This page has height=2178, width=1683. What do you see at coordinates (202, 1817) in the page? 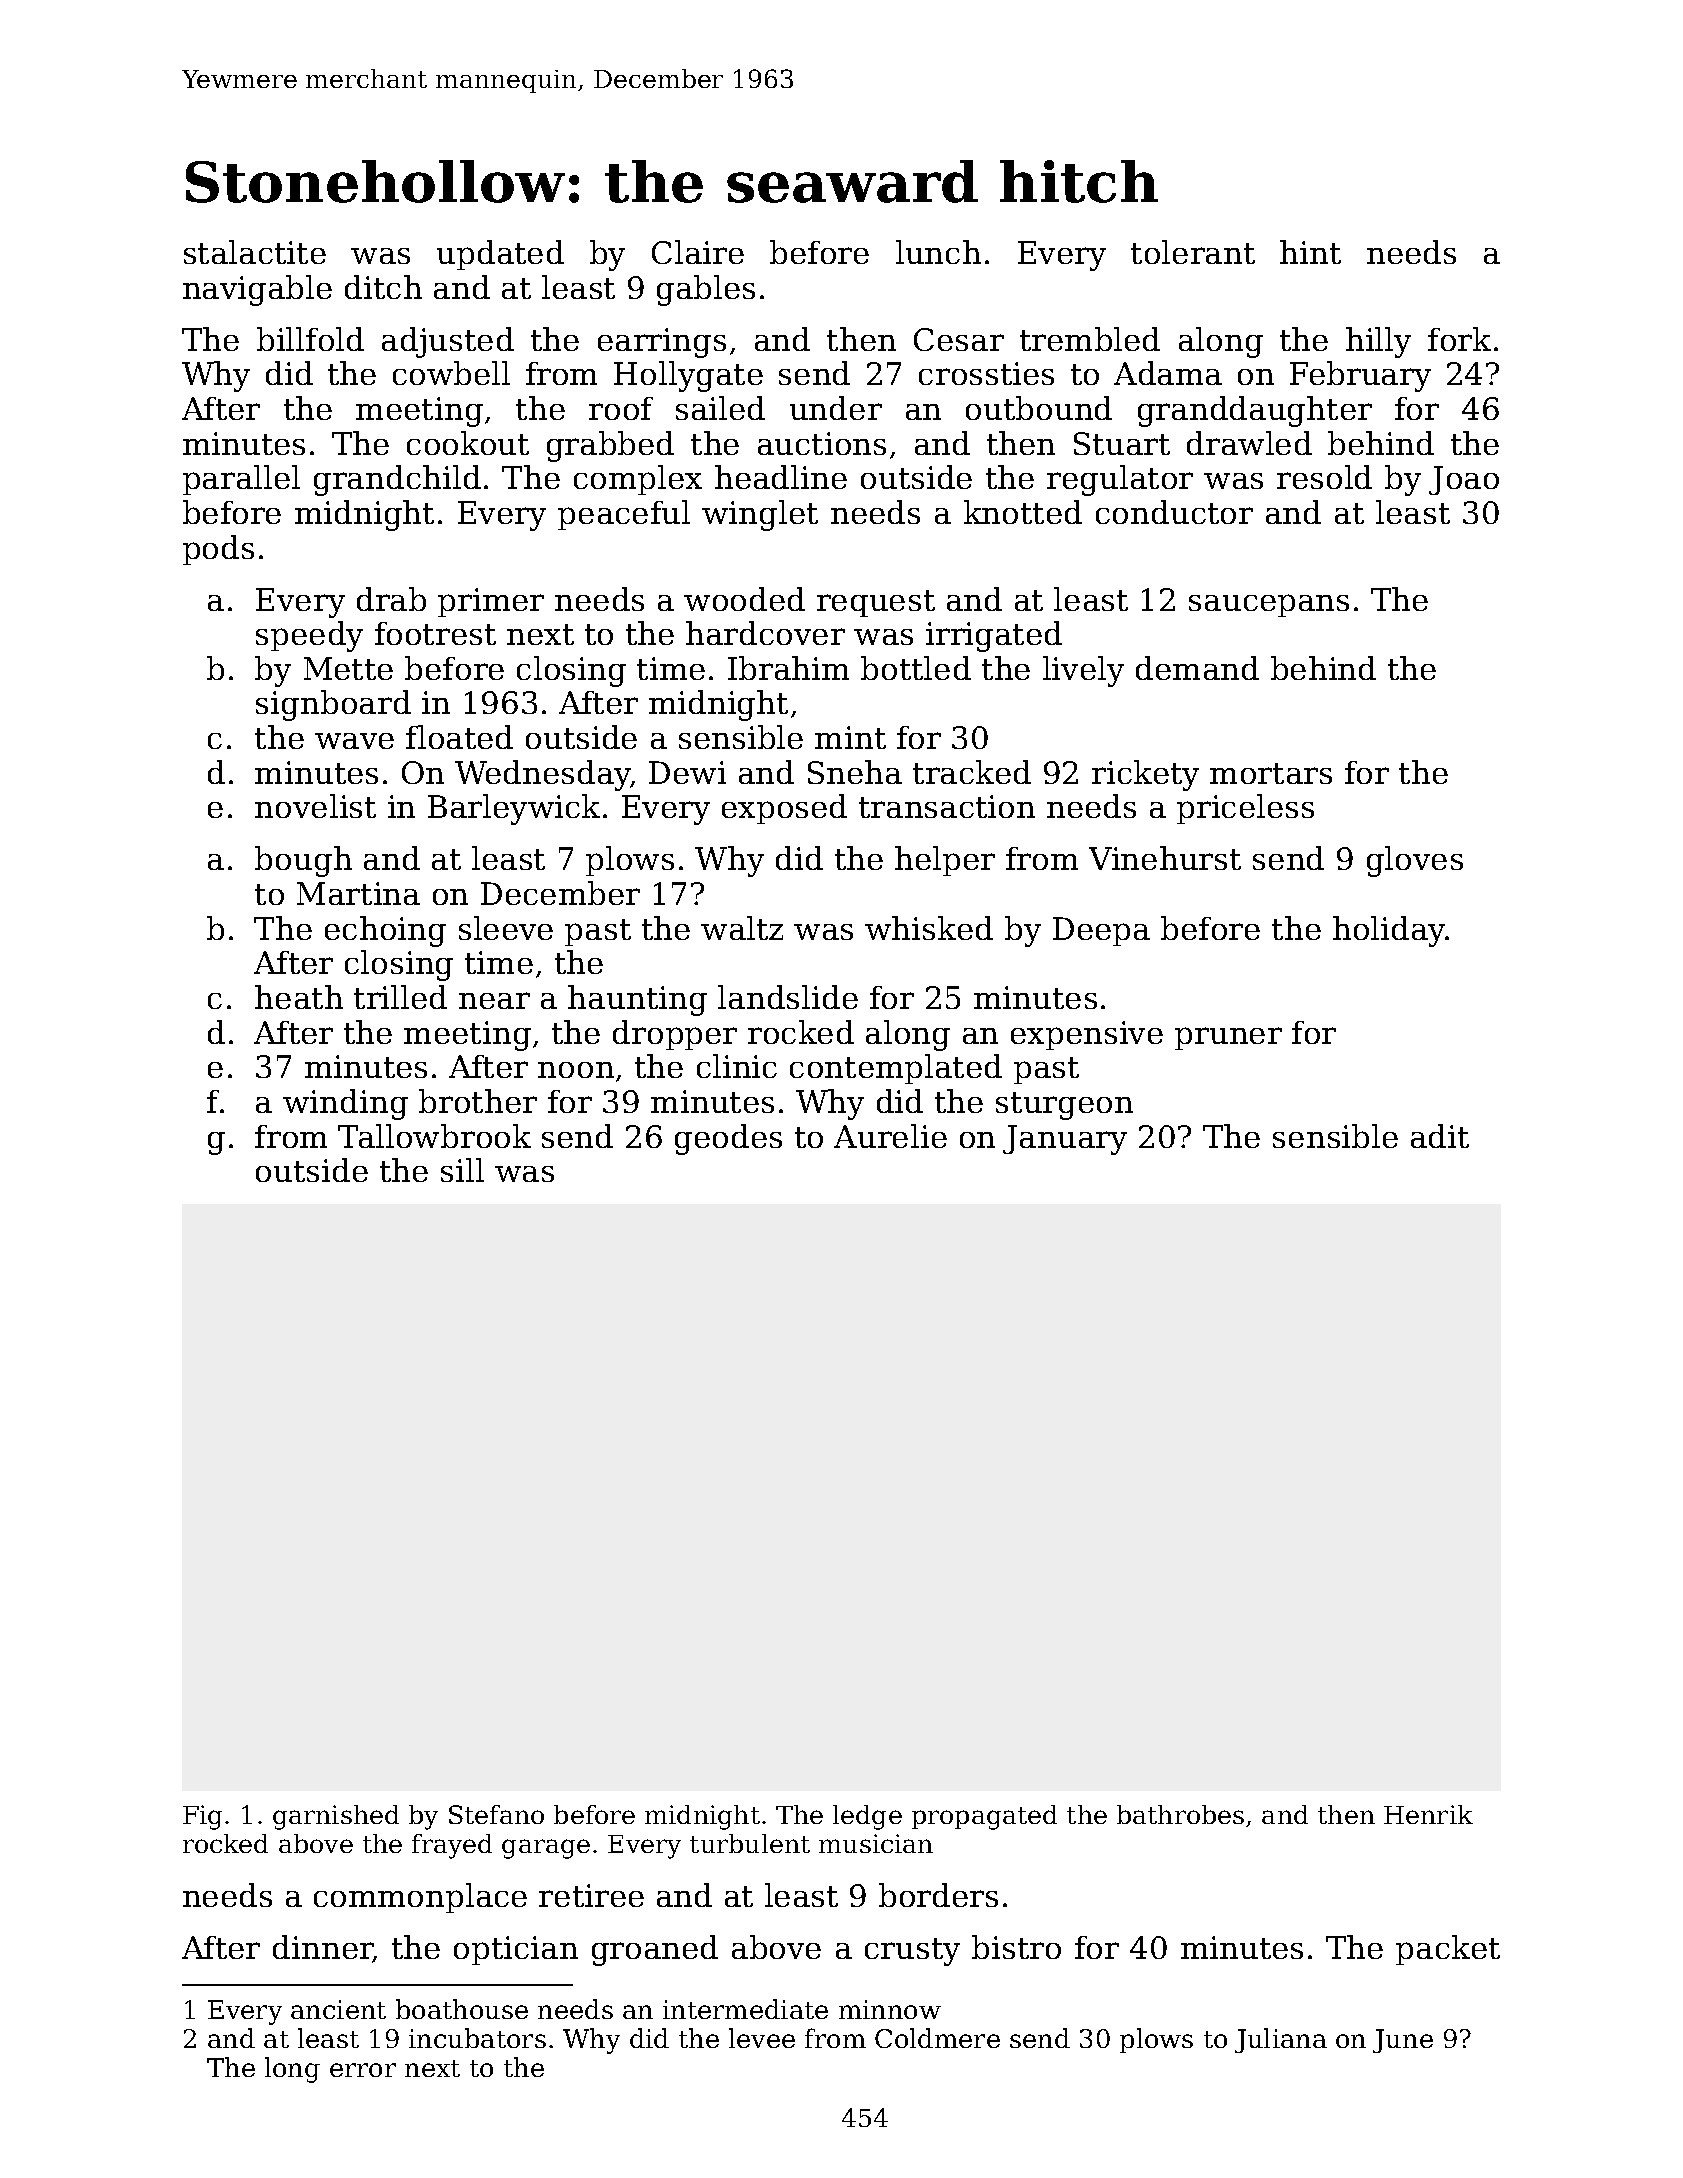
I see `Fig` at bounding box center [202, 1817].
